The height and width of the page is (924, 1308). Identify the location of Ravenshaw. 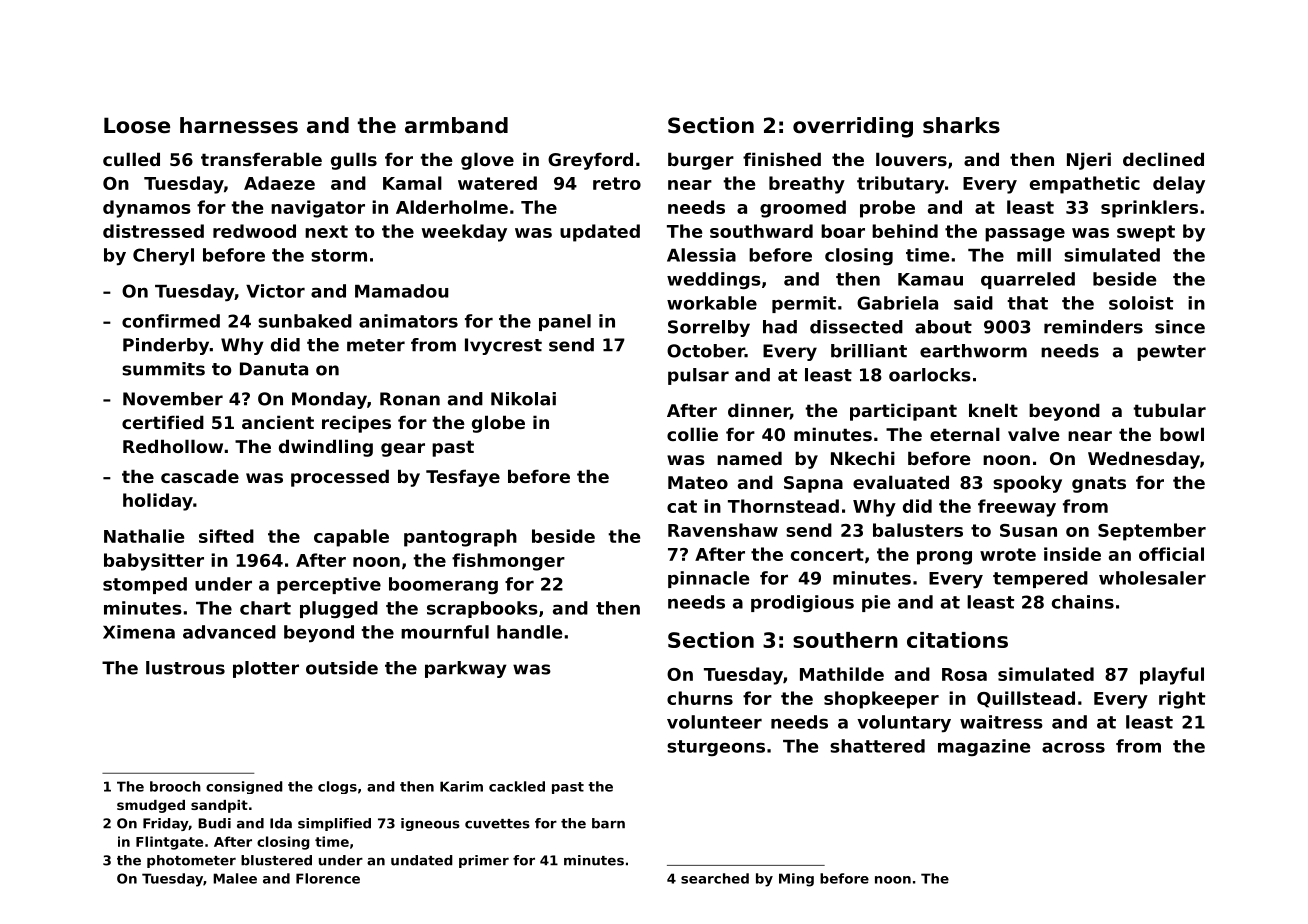
(723, 530).
